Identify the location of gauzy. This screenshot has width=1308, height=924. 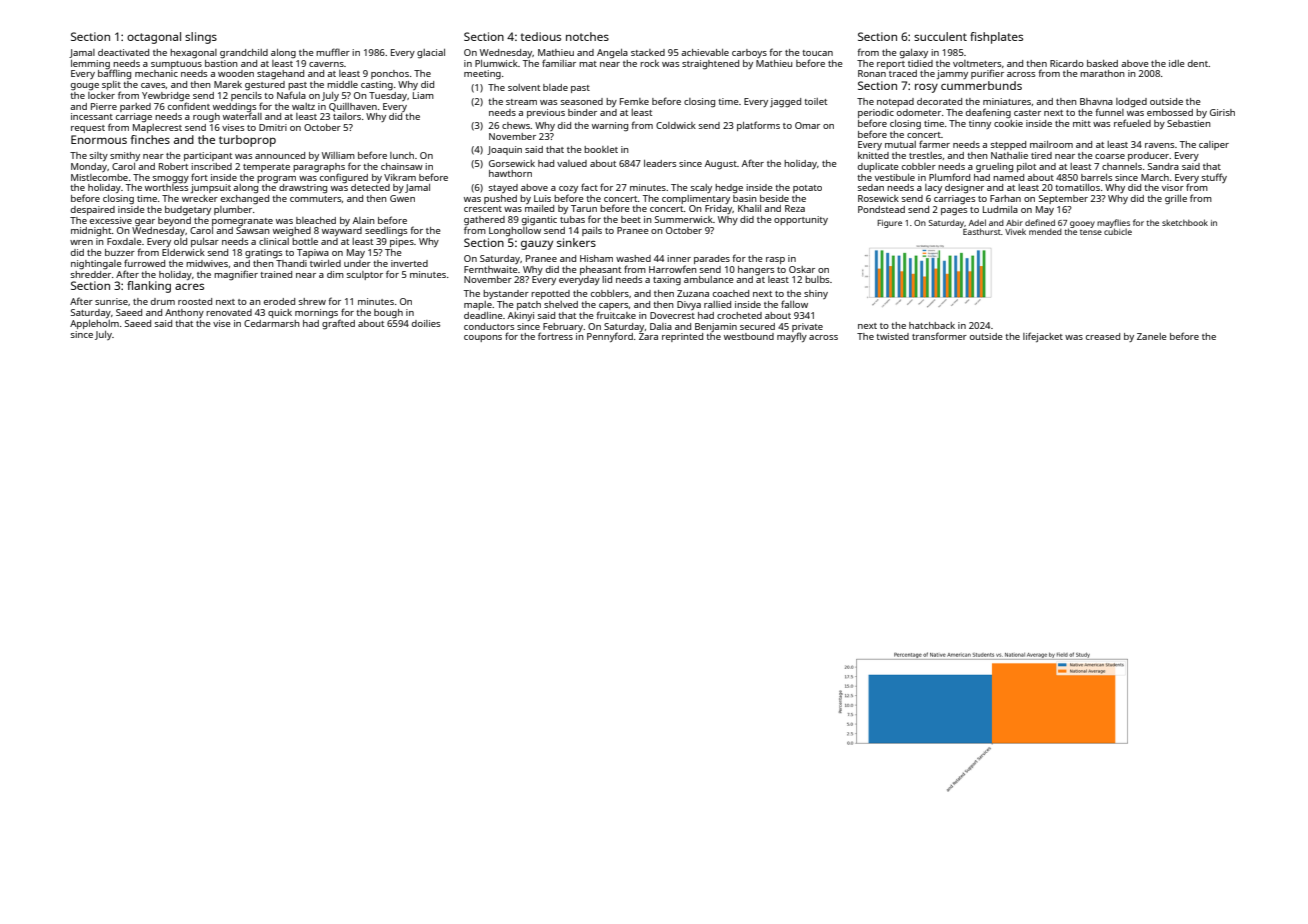
(537, 245).
